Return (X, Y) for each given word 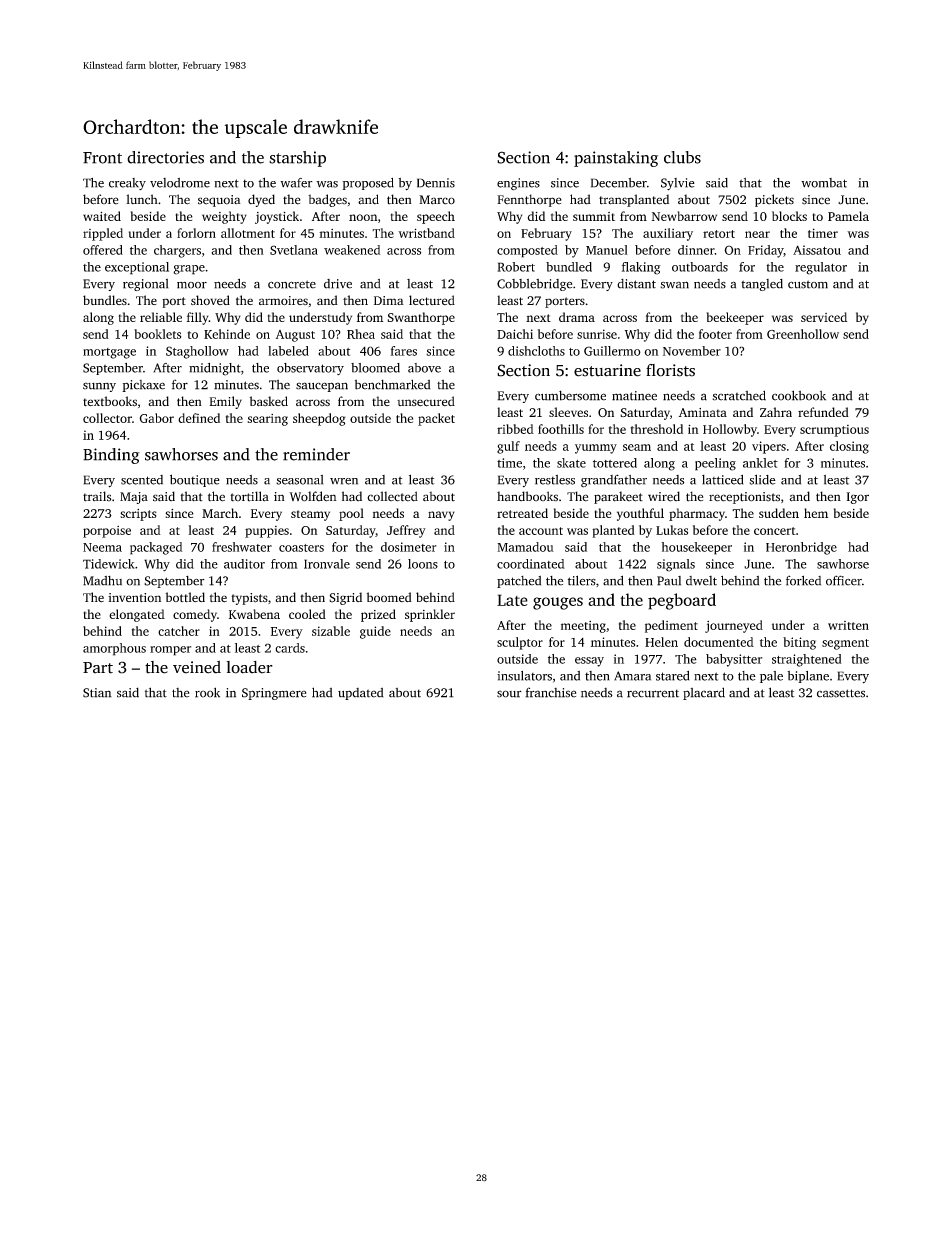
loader (249, 667)
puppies (267, 532)
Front (102, 158)
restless (555, 480)
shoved (210, 300)
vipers (769, 447)
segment (845, 644)
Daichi (515, 334)
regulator (821, 268)
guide (375, 632)
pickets (774, 200)
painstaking (616, 159)
